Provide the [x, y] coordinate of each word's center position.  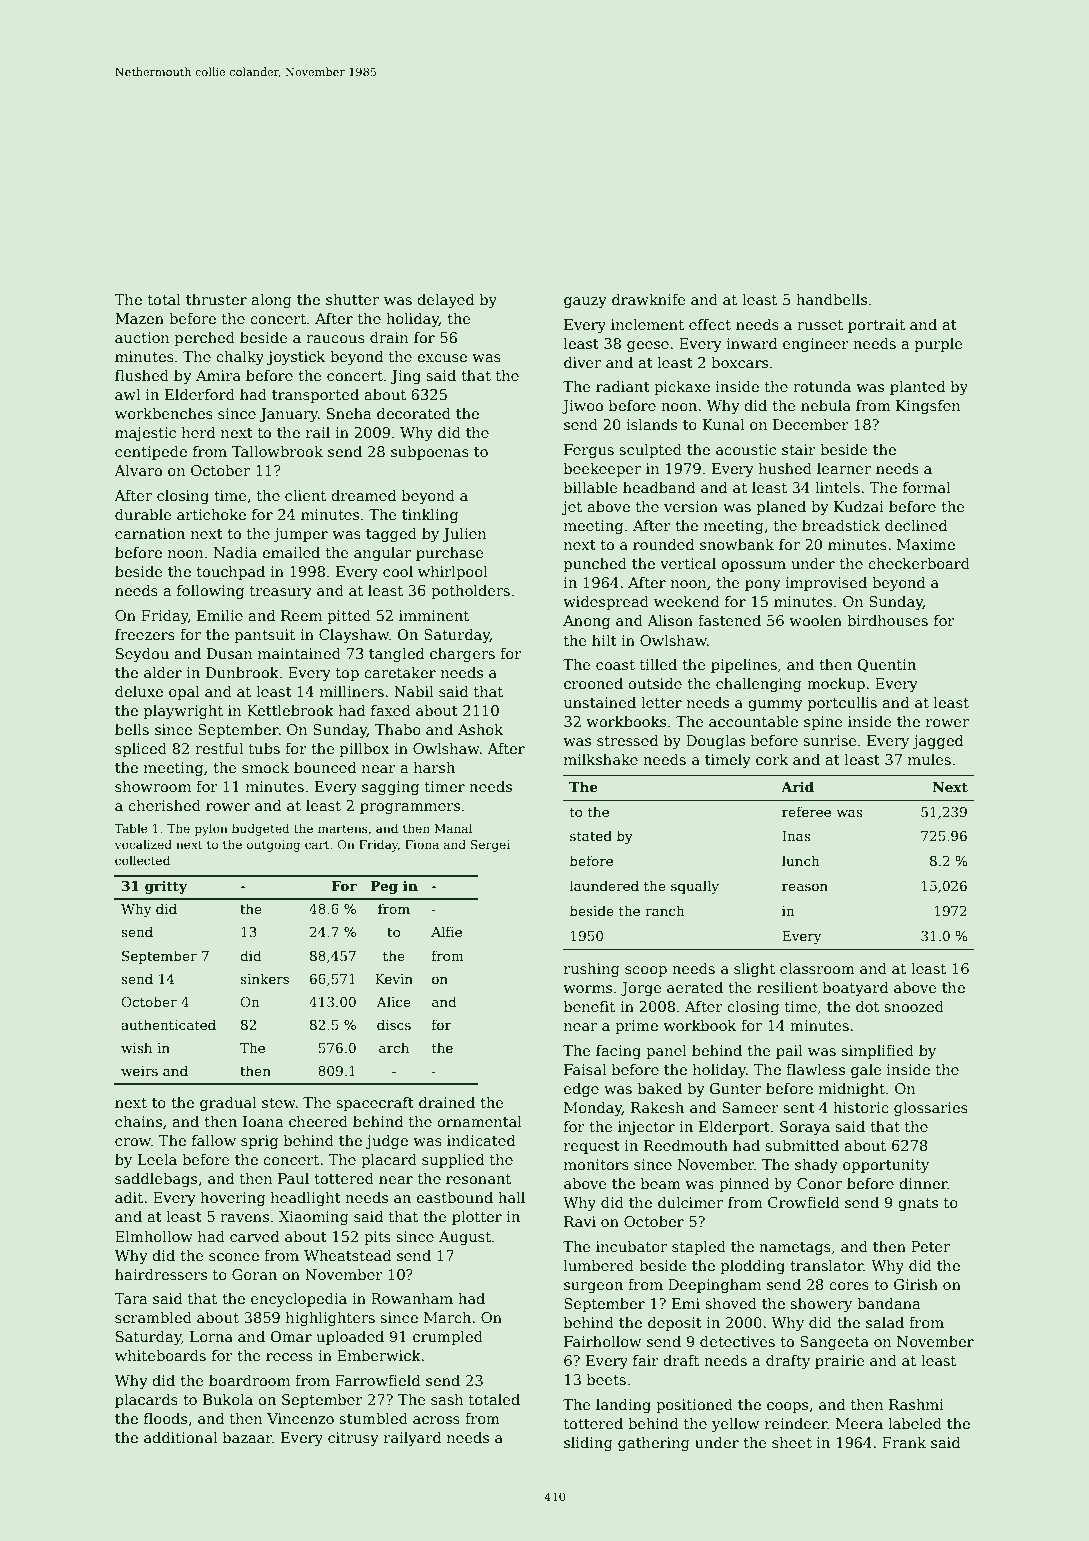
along [271, 301]
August [465, 1238]
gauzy [585, 302]
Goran [254, 1274]
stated [591, 835]
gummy [775, 705]
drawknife [649, 299]
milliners [352, 691]
